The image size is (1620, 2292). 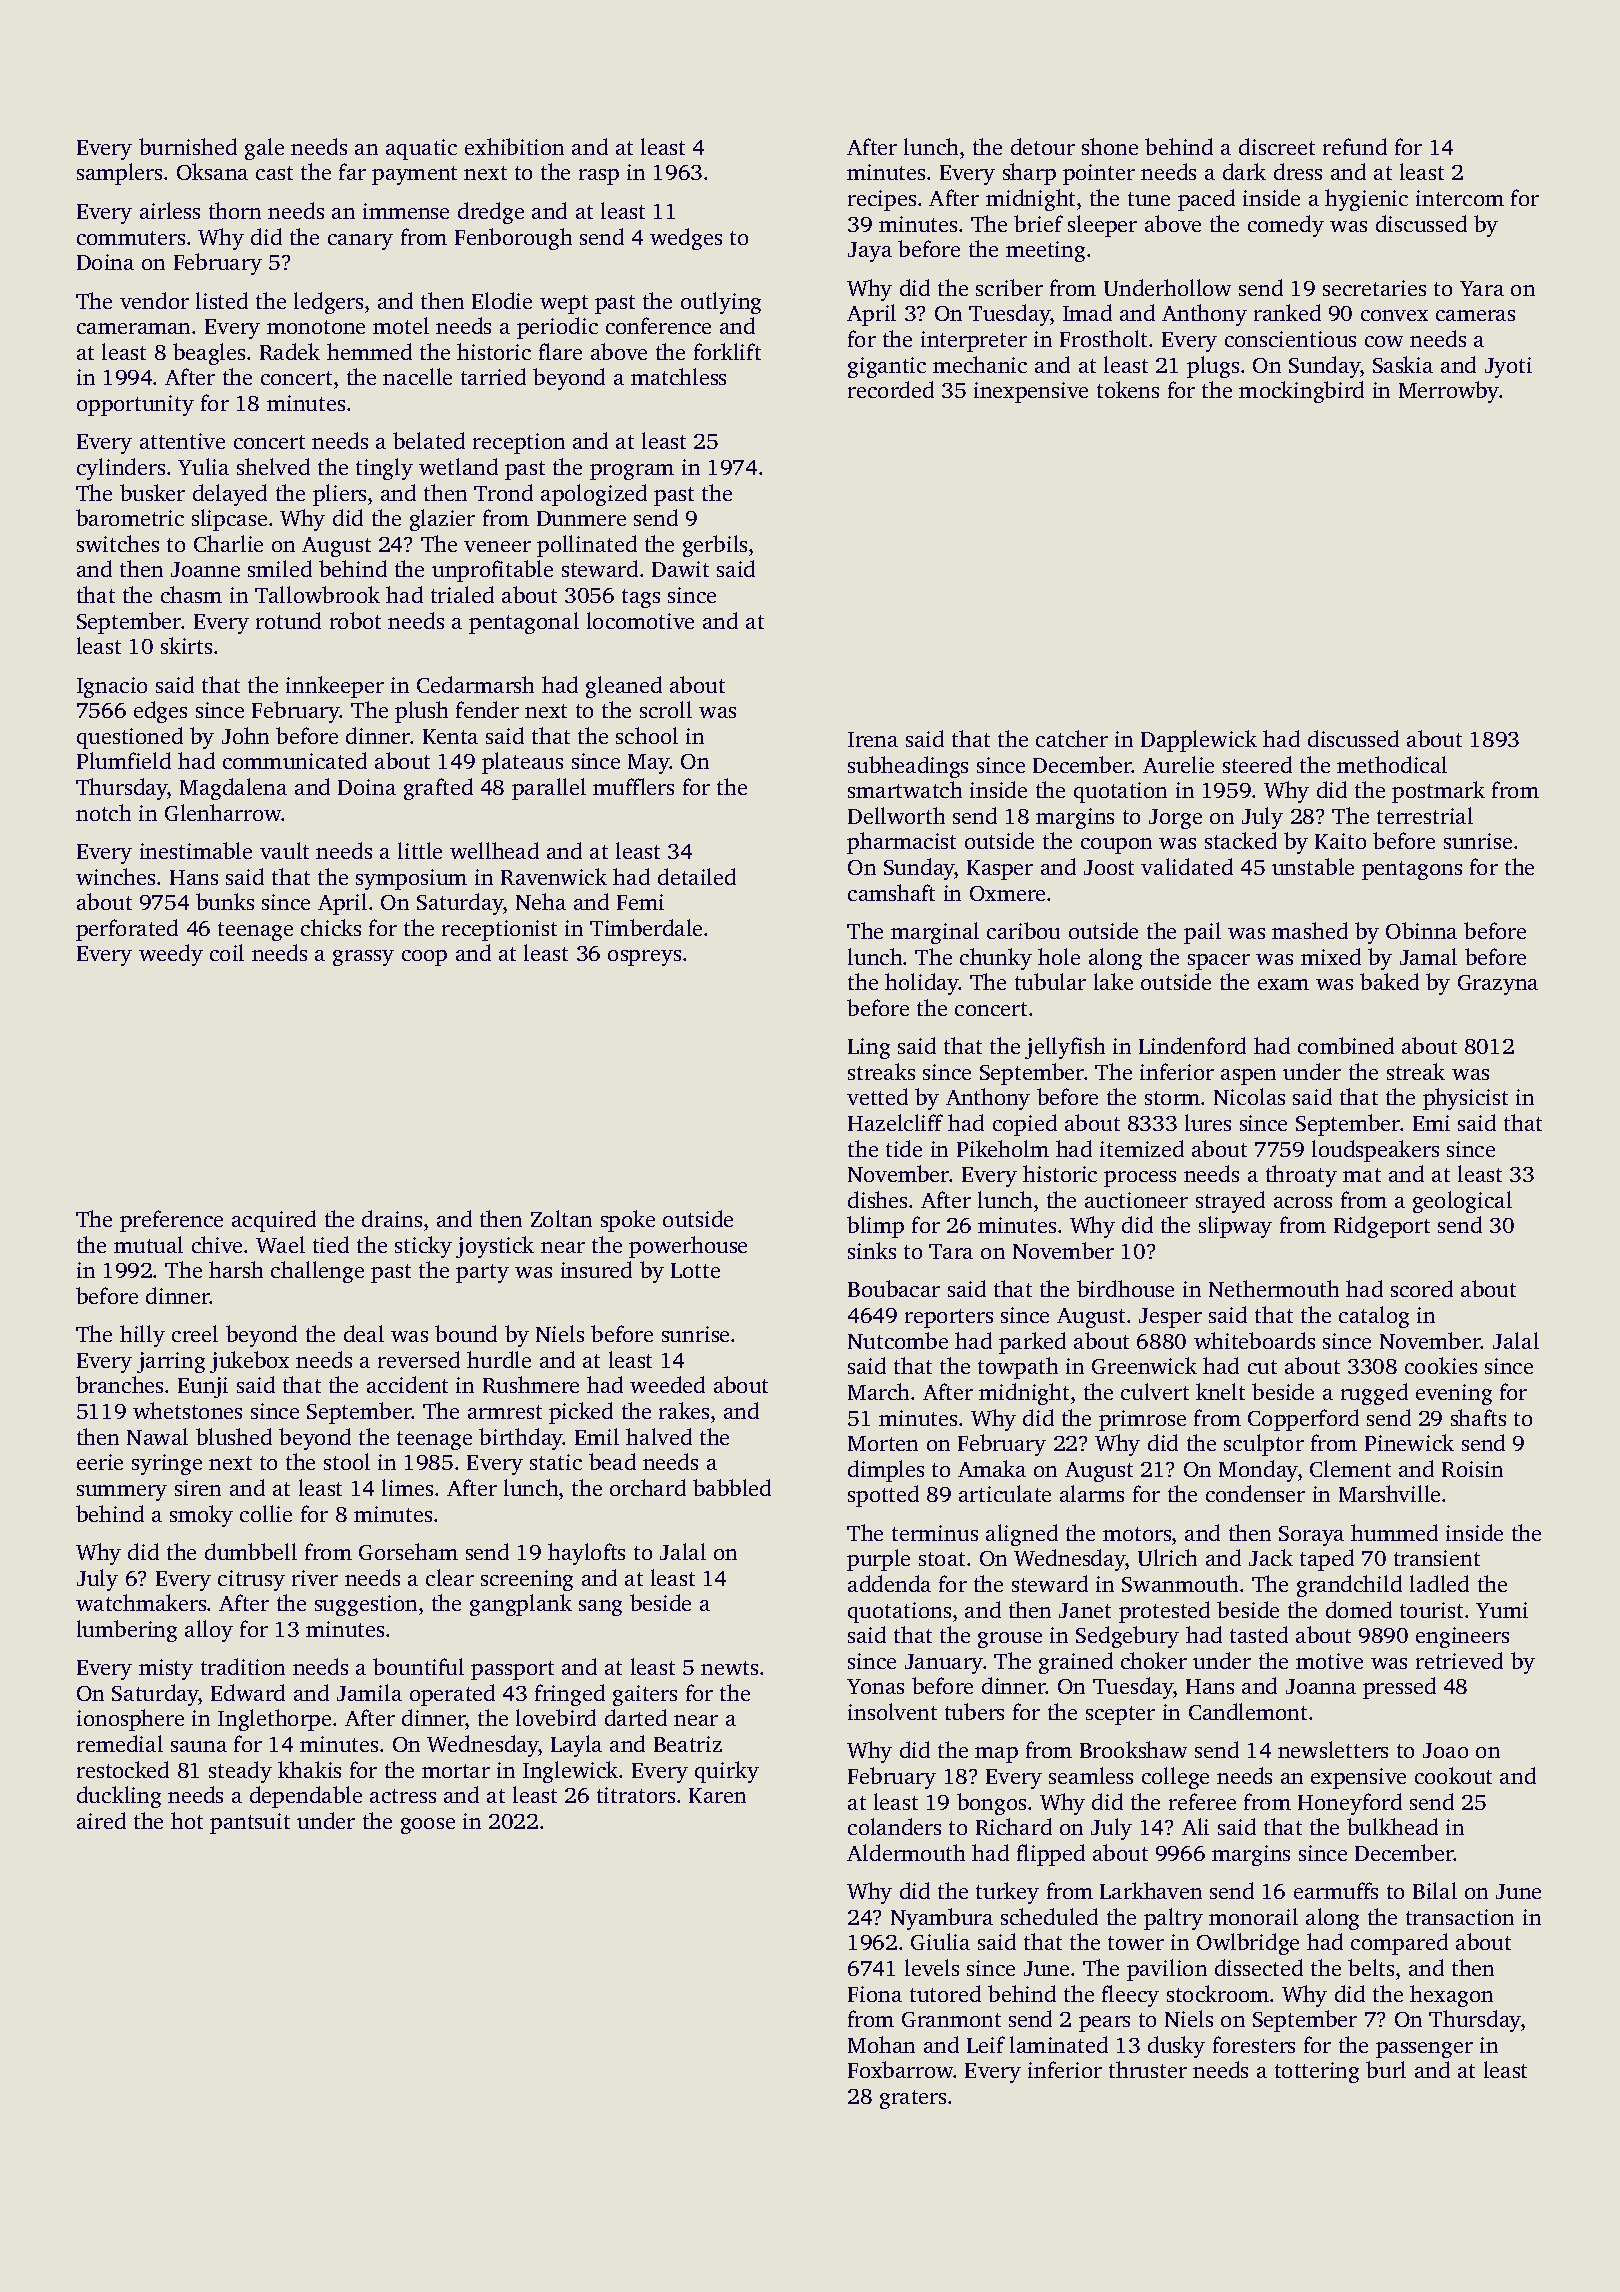 What do you see at coordinates (347, 1461) in the screenshot?
I see `stool` at bounding box center [347, 1461].
